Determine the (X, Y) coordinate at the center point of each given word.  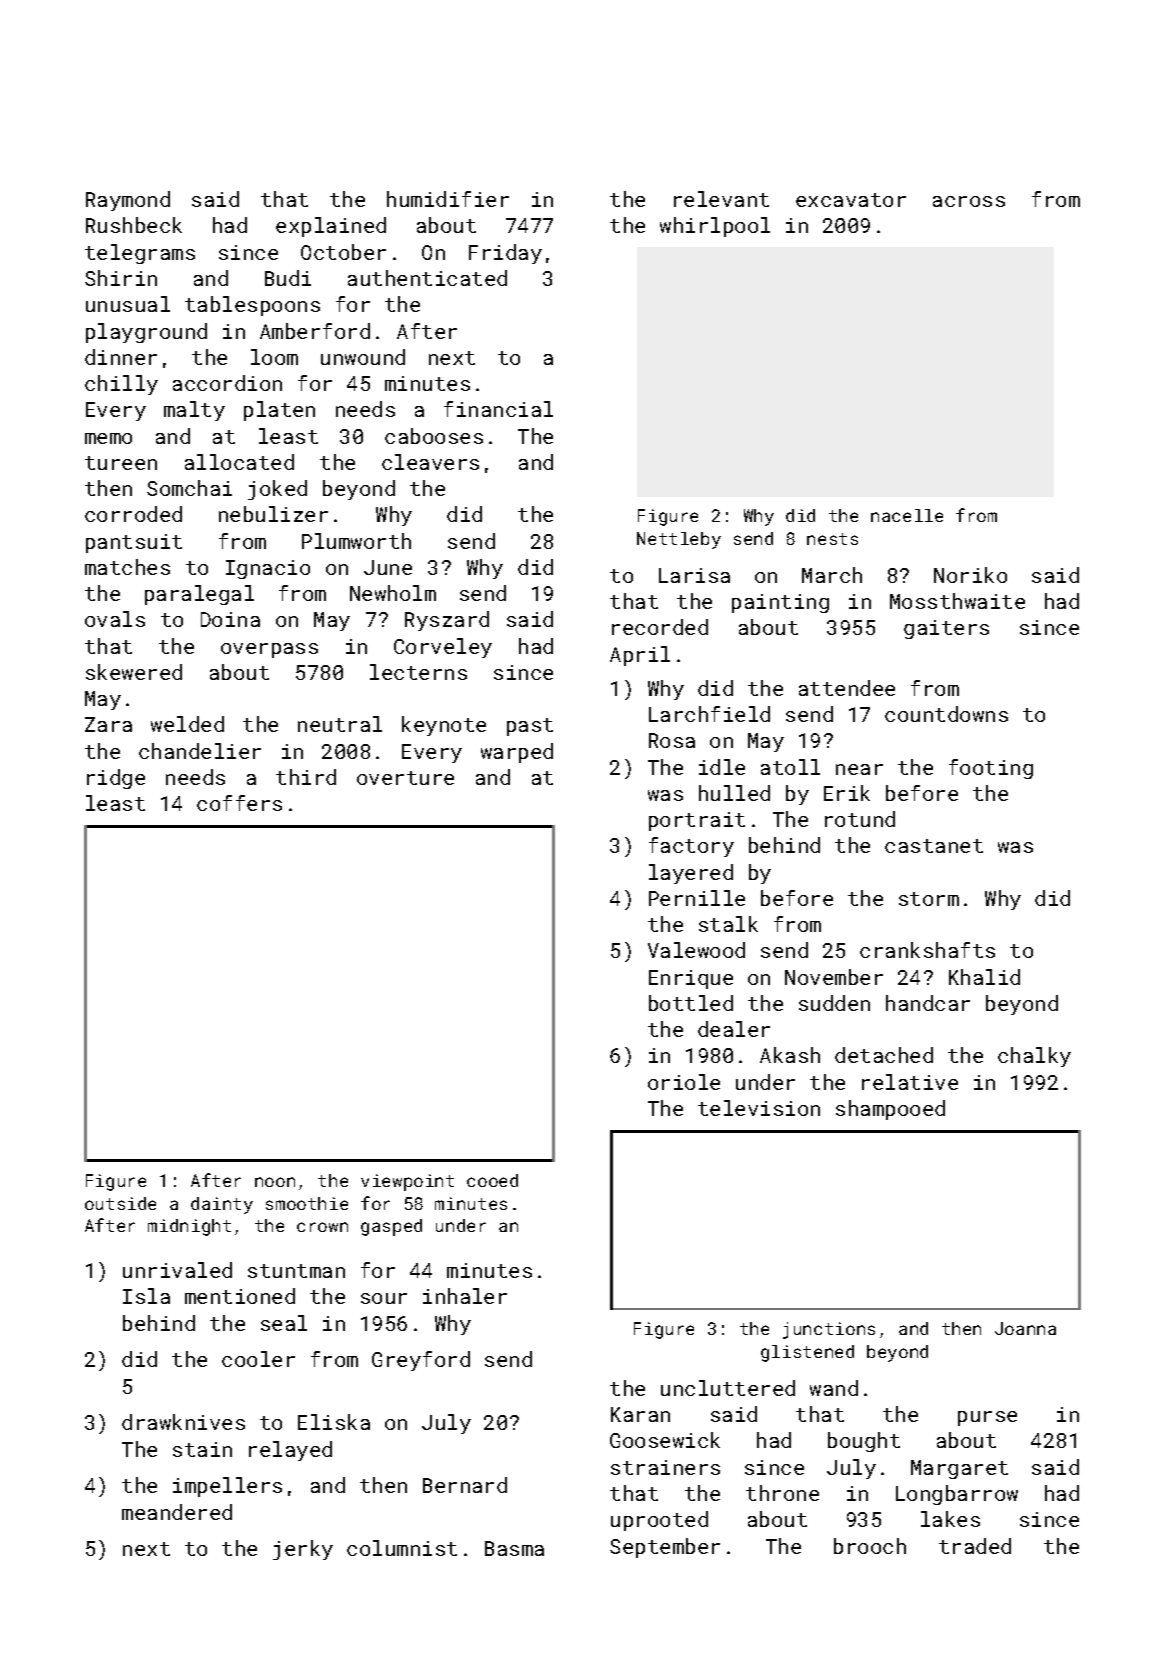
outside (120, 1203)
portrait (697, 821)
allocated (239, 462)
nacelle (907, 515)
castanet (934, 846)
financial (498, 409)
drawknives (183, 1422)
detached (884, 1055)
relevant (721, 199)
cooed (492, 1180)
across (969, 201)
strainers (665, 1467)
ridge (116, 779)
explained (331, 227)
